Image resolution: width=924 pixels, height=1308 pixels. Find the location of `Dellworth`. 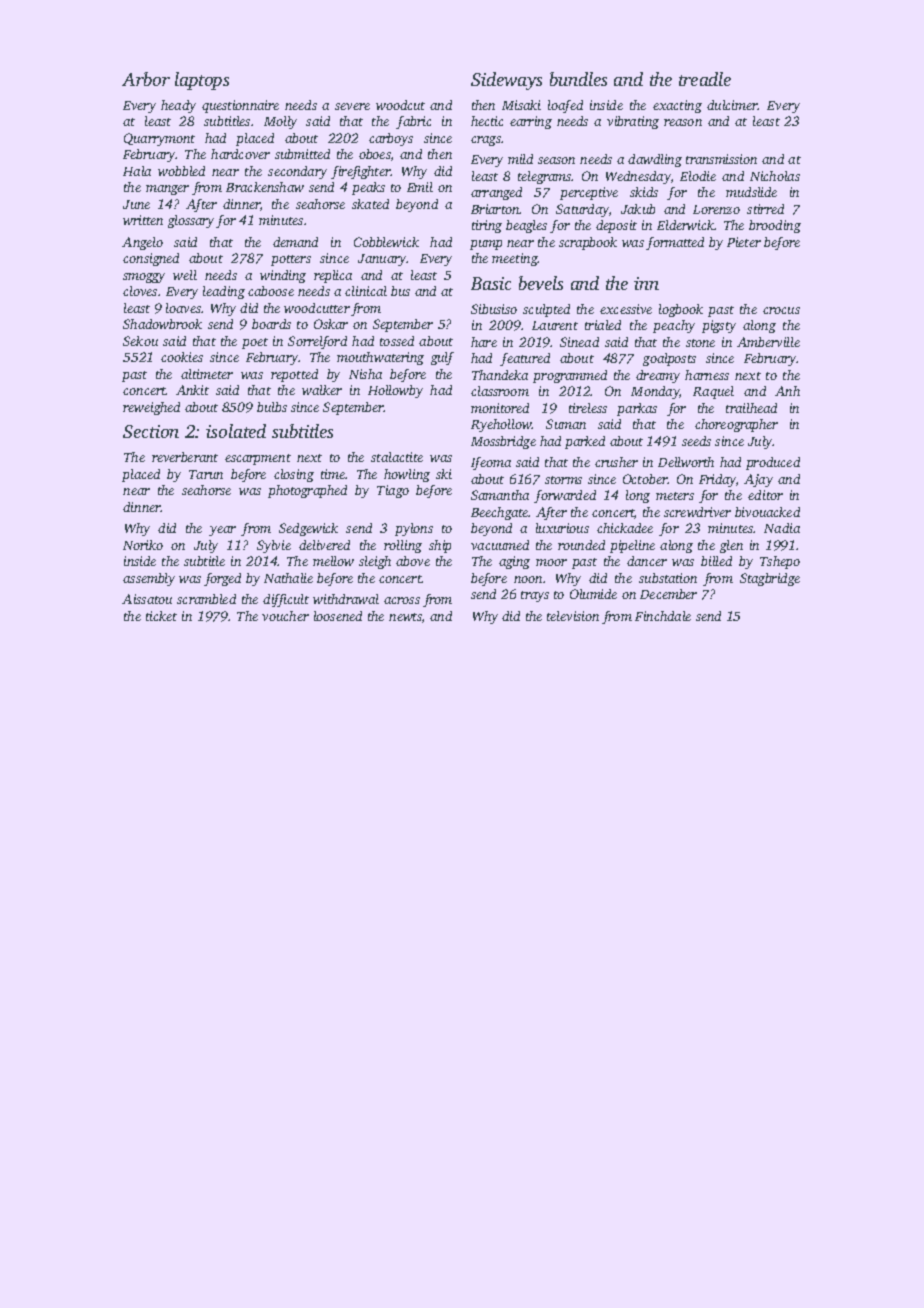

Dellworth is located at coordinates (686, 462).
